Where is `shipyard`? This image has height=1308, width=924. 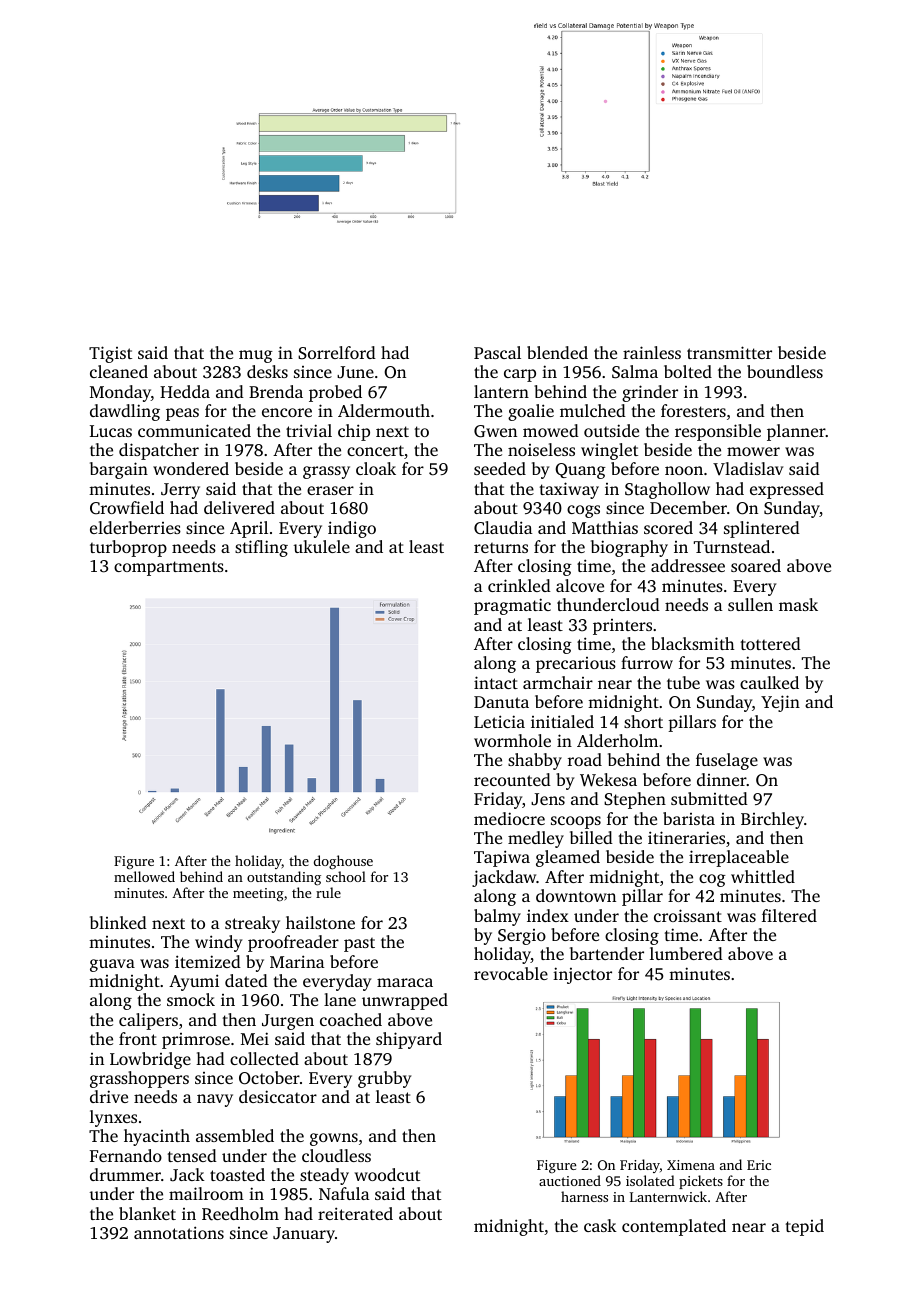
shipyard is located at coordinates (409, 1040).
